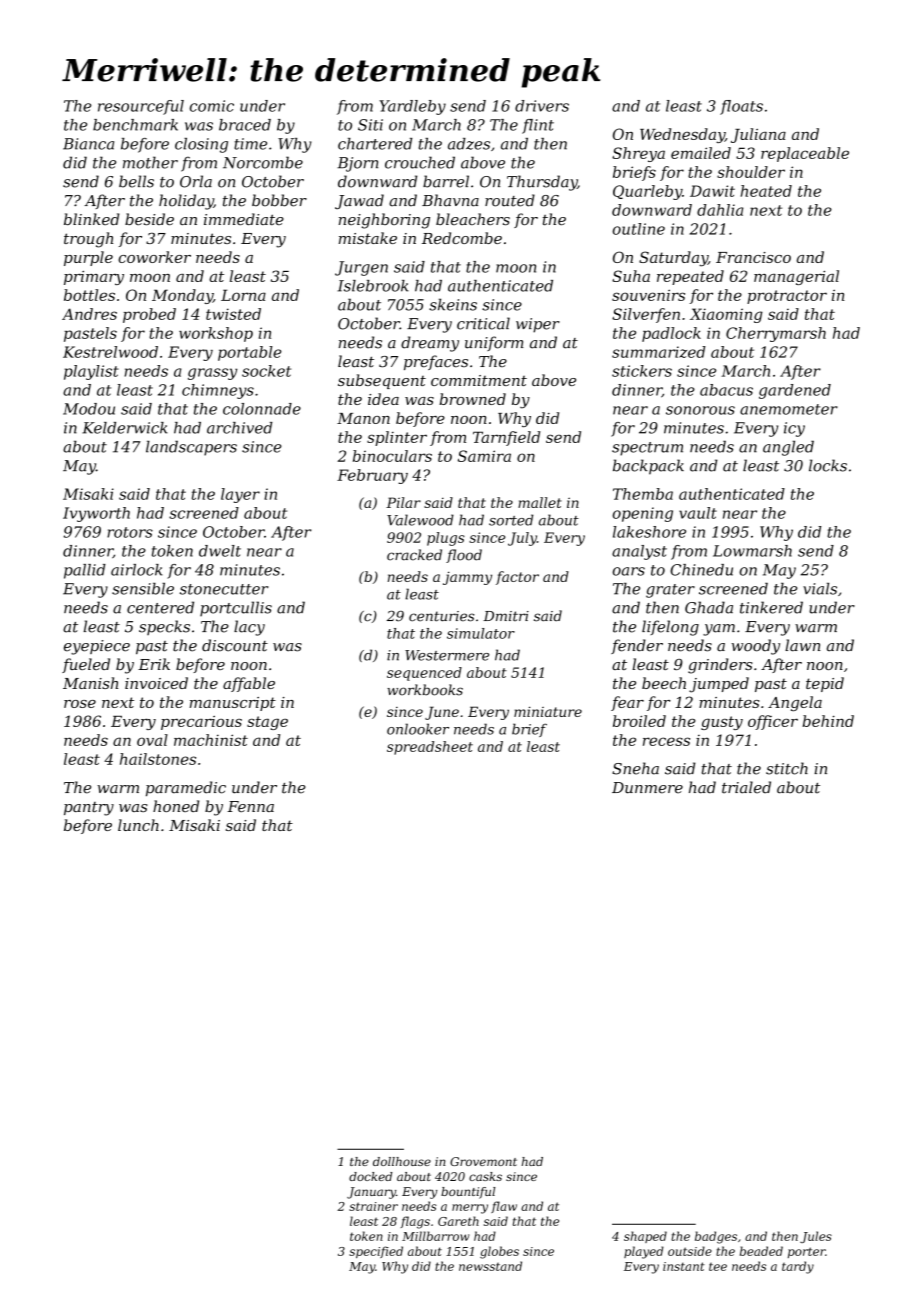 The width and height of the document is (924, 1308). Describe the element at coordinates (647, 788) in the document. I see `Dunmere` at that location.
